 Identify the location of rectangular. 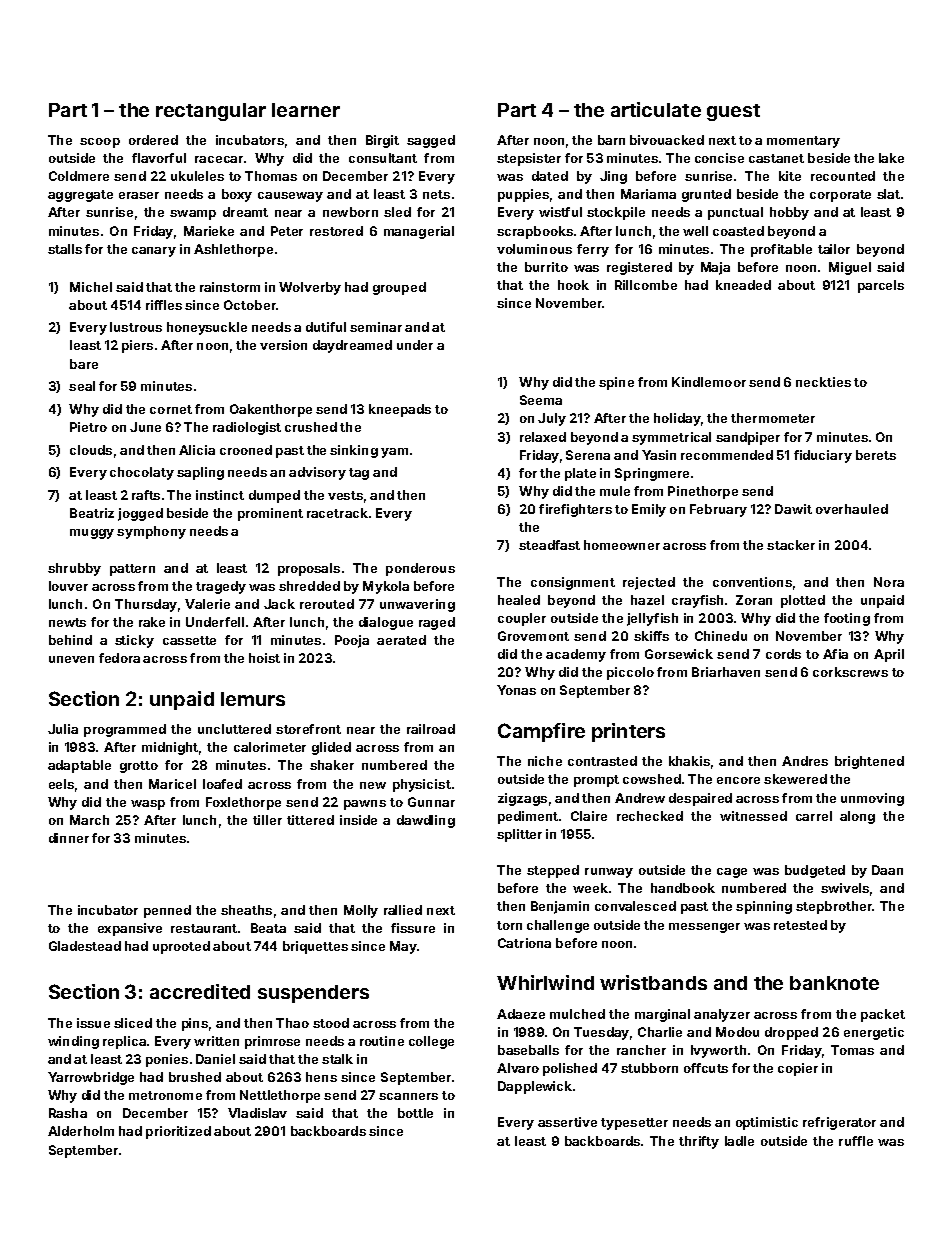
(211, 112).
